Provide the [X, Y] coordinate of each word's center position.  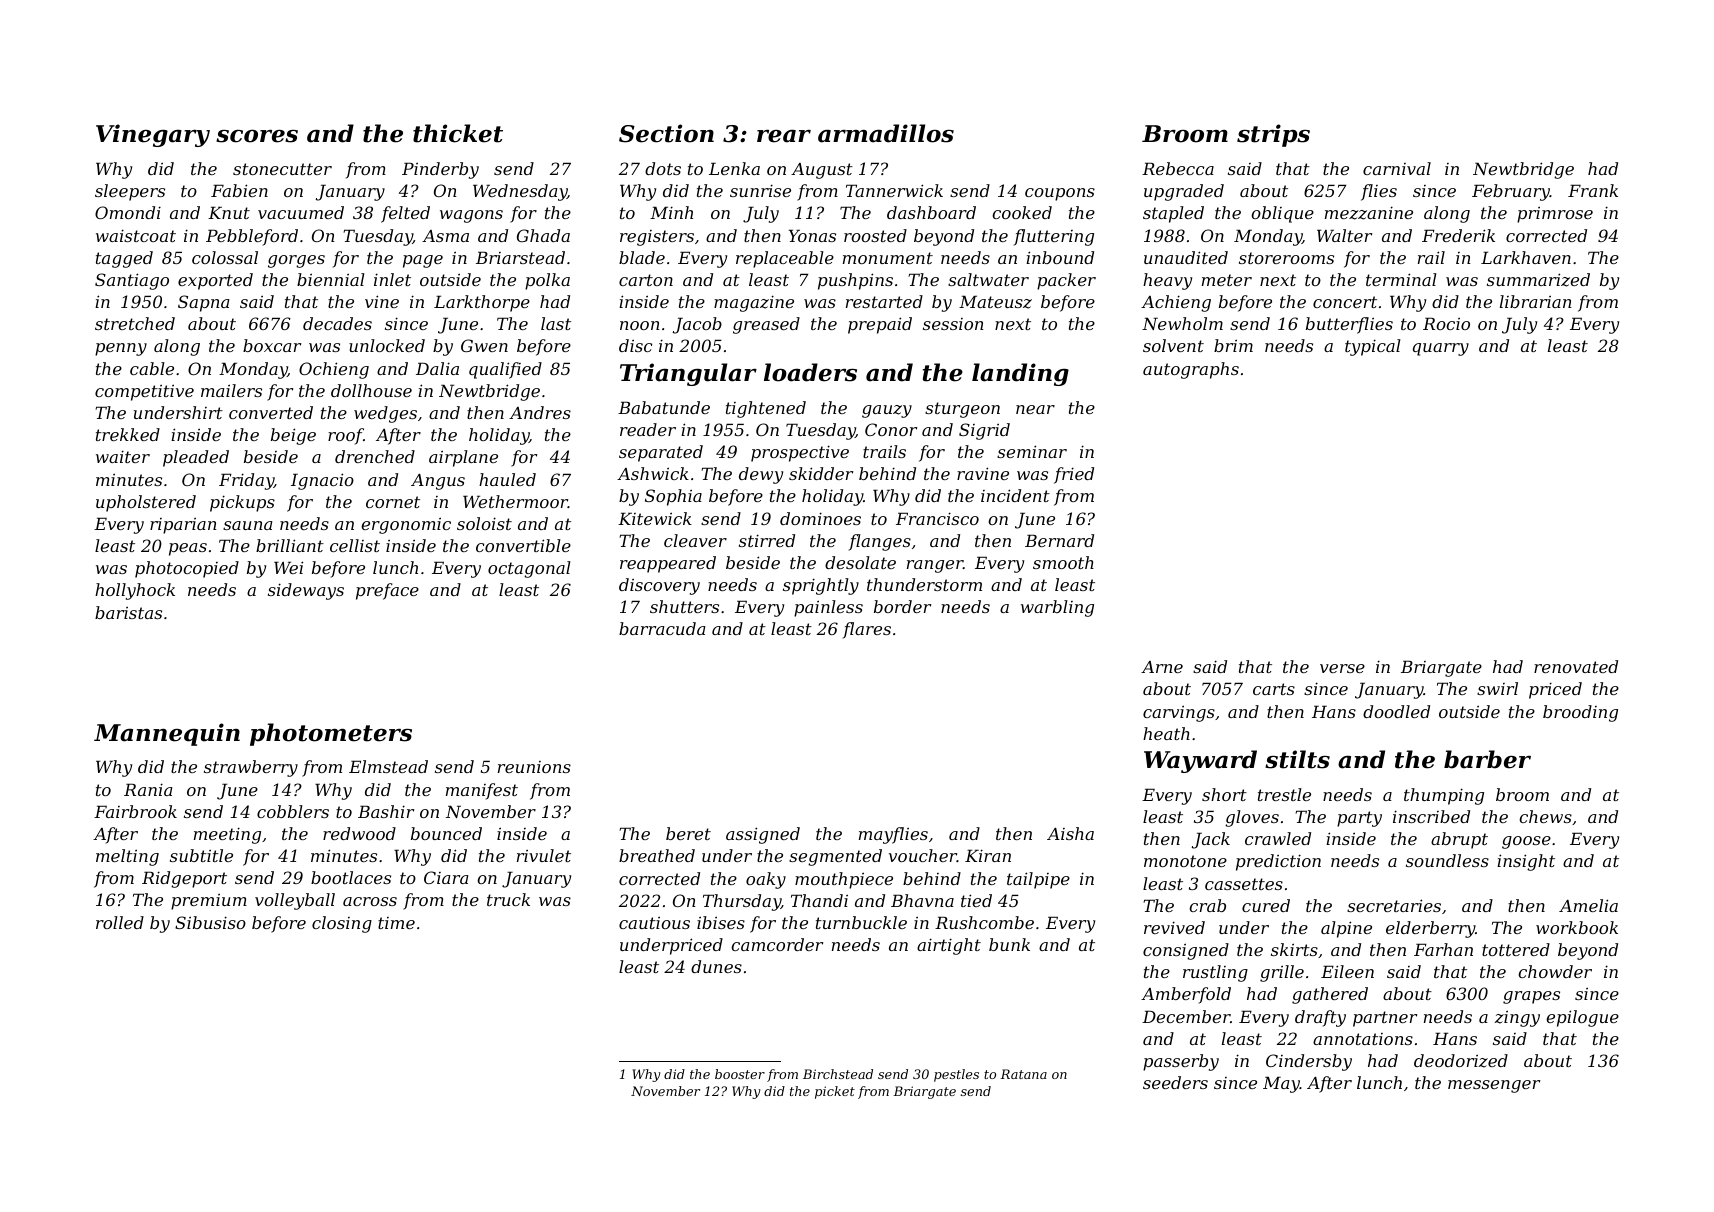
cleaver [695, 540]
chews [1545, 816]
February [1511, 192]
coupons [1060, 194]
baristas [128, 612]
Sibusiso [210, 922]
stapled [1173, 214]
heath [1166, 733]
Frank [1593, 190]
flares [867, 630]
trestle [1284, 794]
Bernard [1059, 540]
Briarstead [520, 257]
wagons [471, 216]
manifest [482, 791]
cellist [355, 545]
